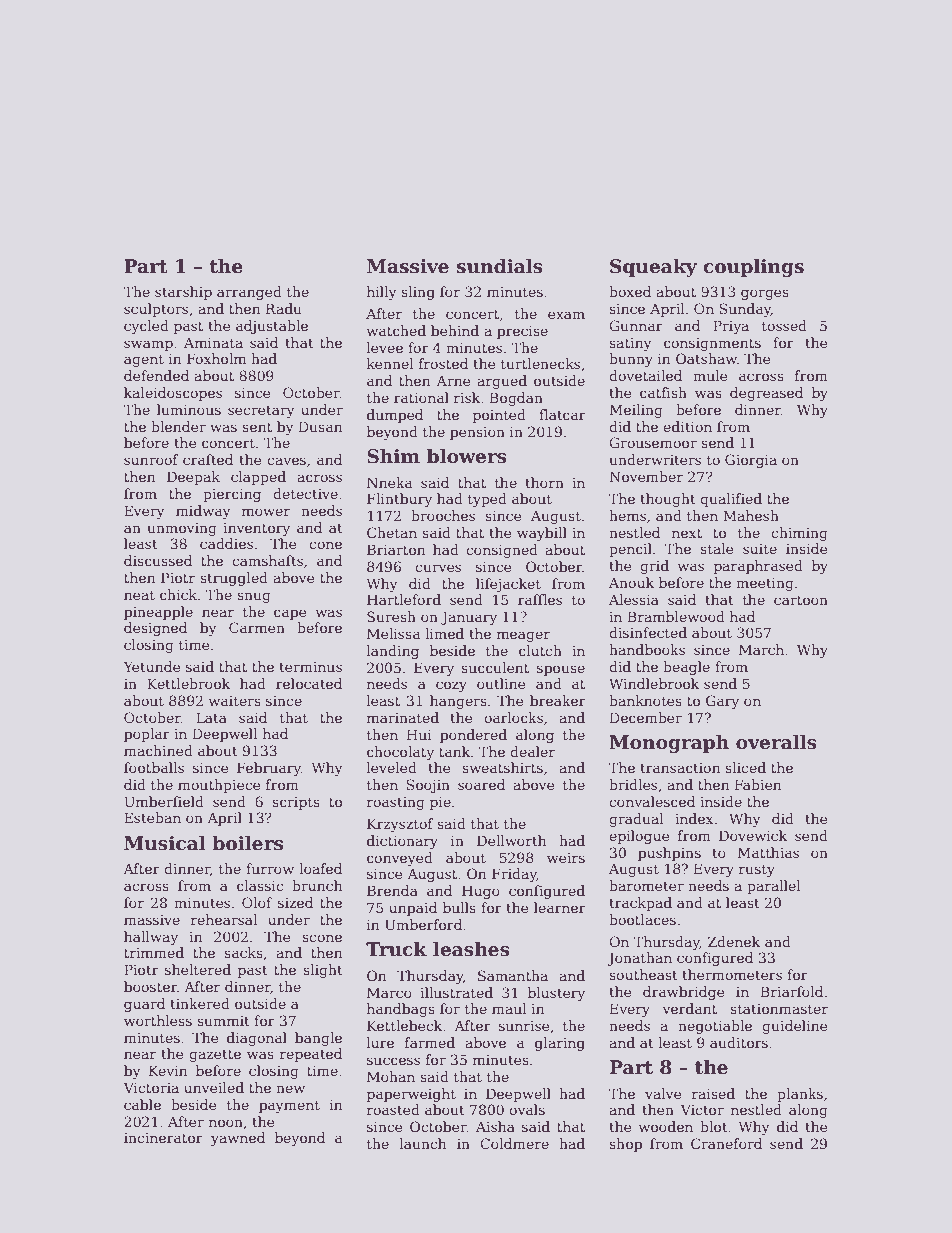 The height and width of the screenshot is (1233, 952). What do you see at coordinates (139, 595) in the screenshot?
I see `neat` at bounding box center [139, 595].
